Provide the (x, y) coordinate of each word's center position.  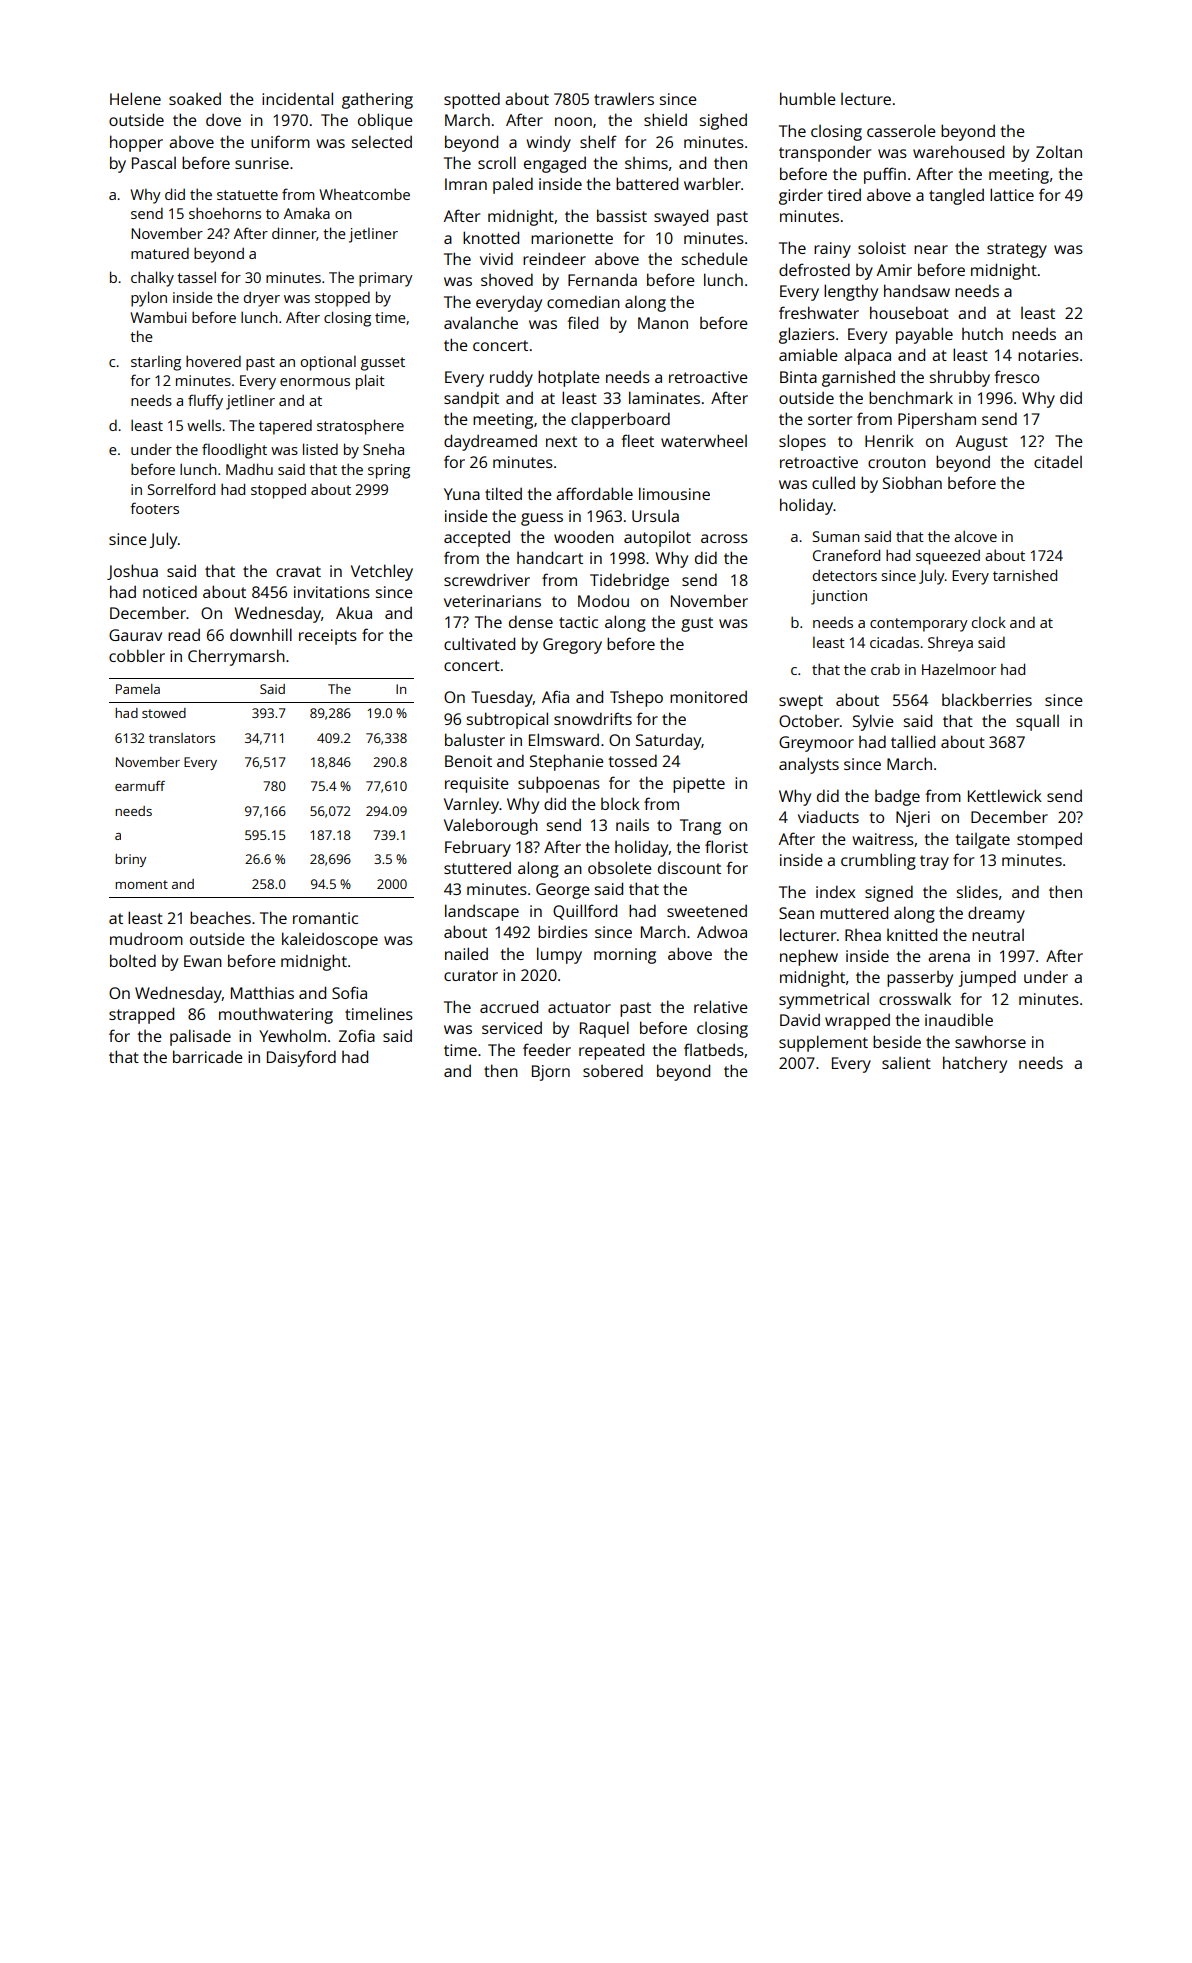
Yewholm (292, 1035)
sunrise (262, 163)
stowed (164, 713)
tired (844, 195)
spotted (472, 100)
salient (906, 1063)
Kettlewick (1005, 795)
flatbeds (714, 1049)
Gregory (572, 646)
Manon (663, 323)
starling (156, 363)
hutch (982, 334)
